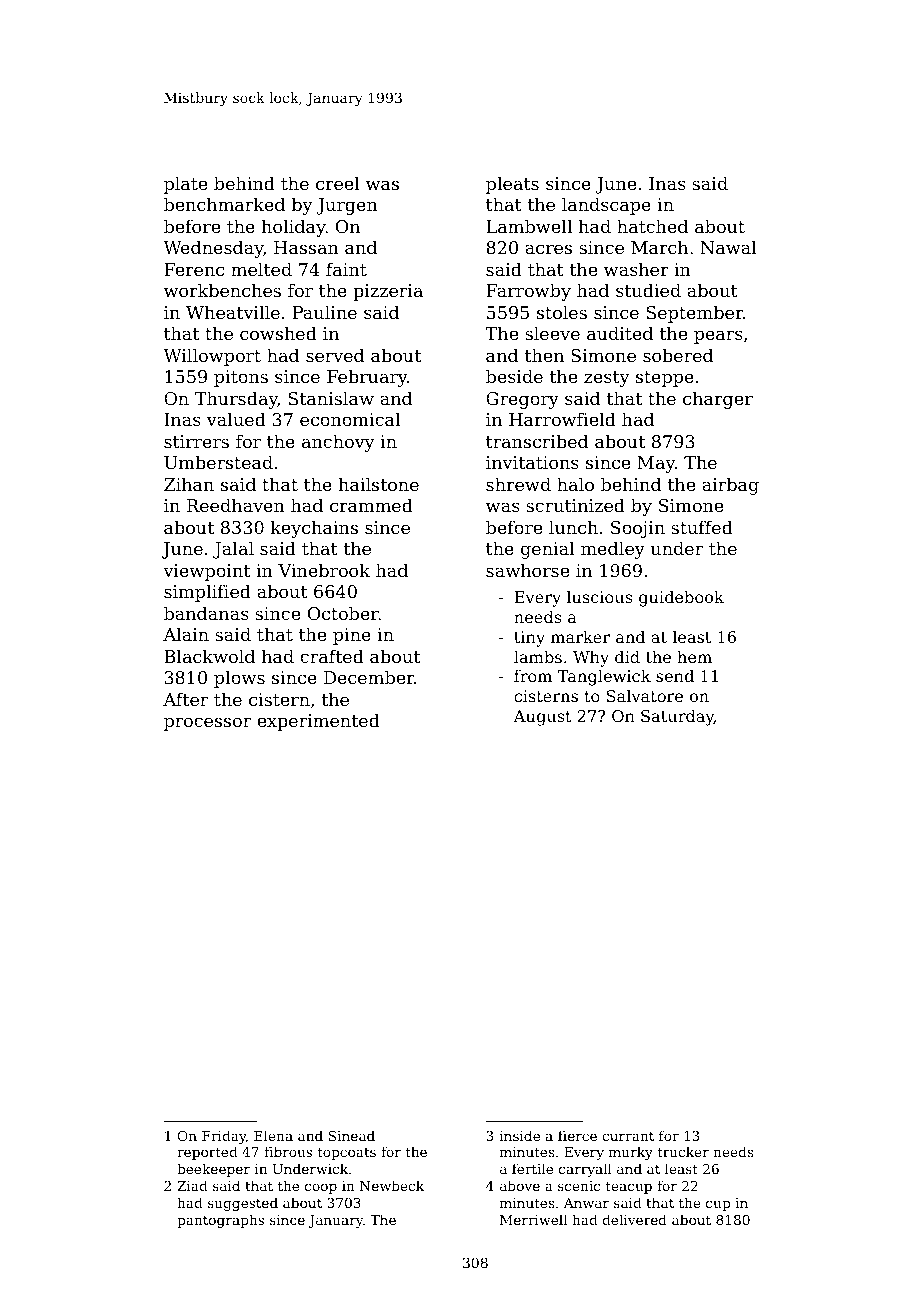 This image has width=924, height=1311. What do you see at coordinates (273, 1135) in the image?
I see `Elena` at bounding box center [273, 1135].
